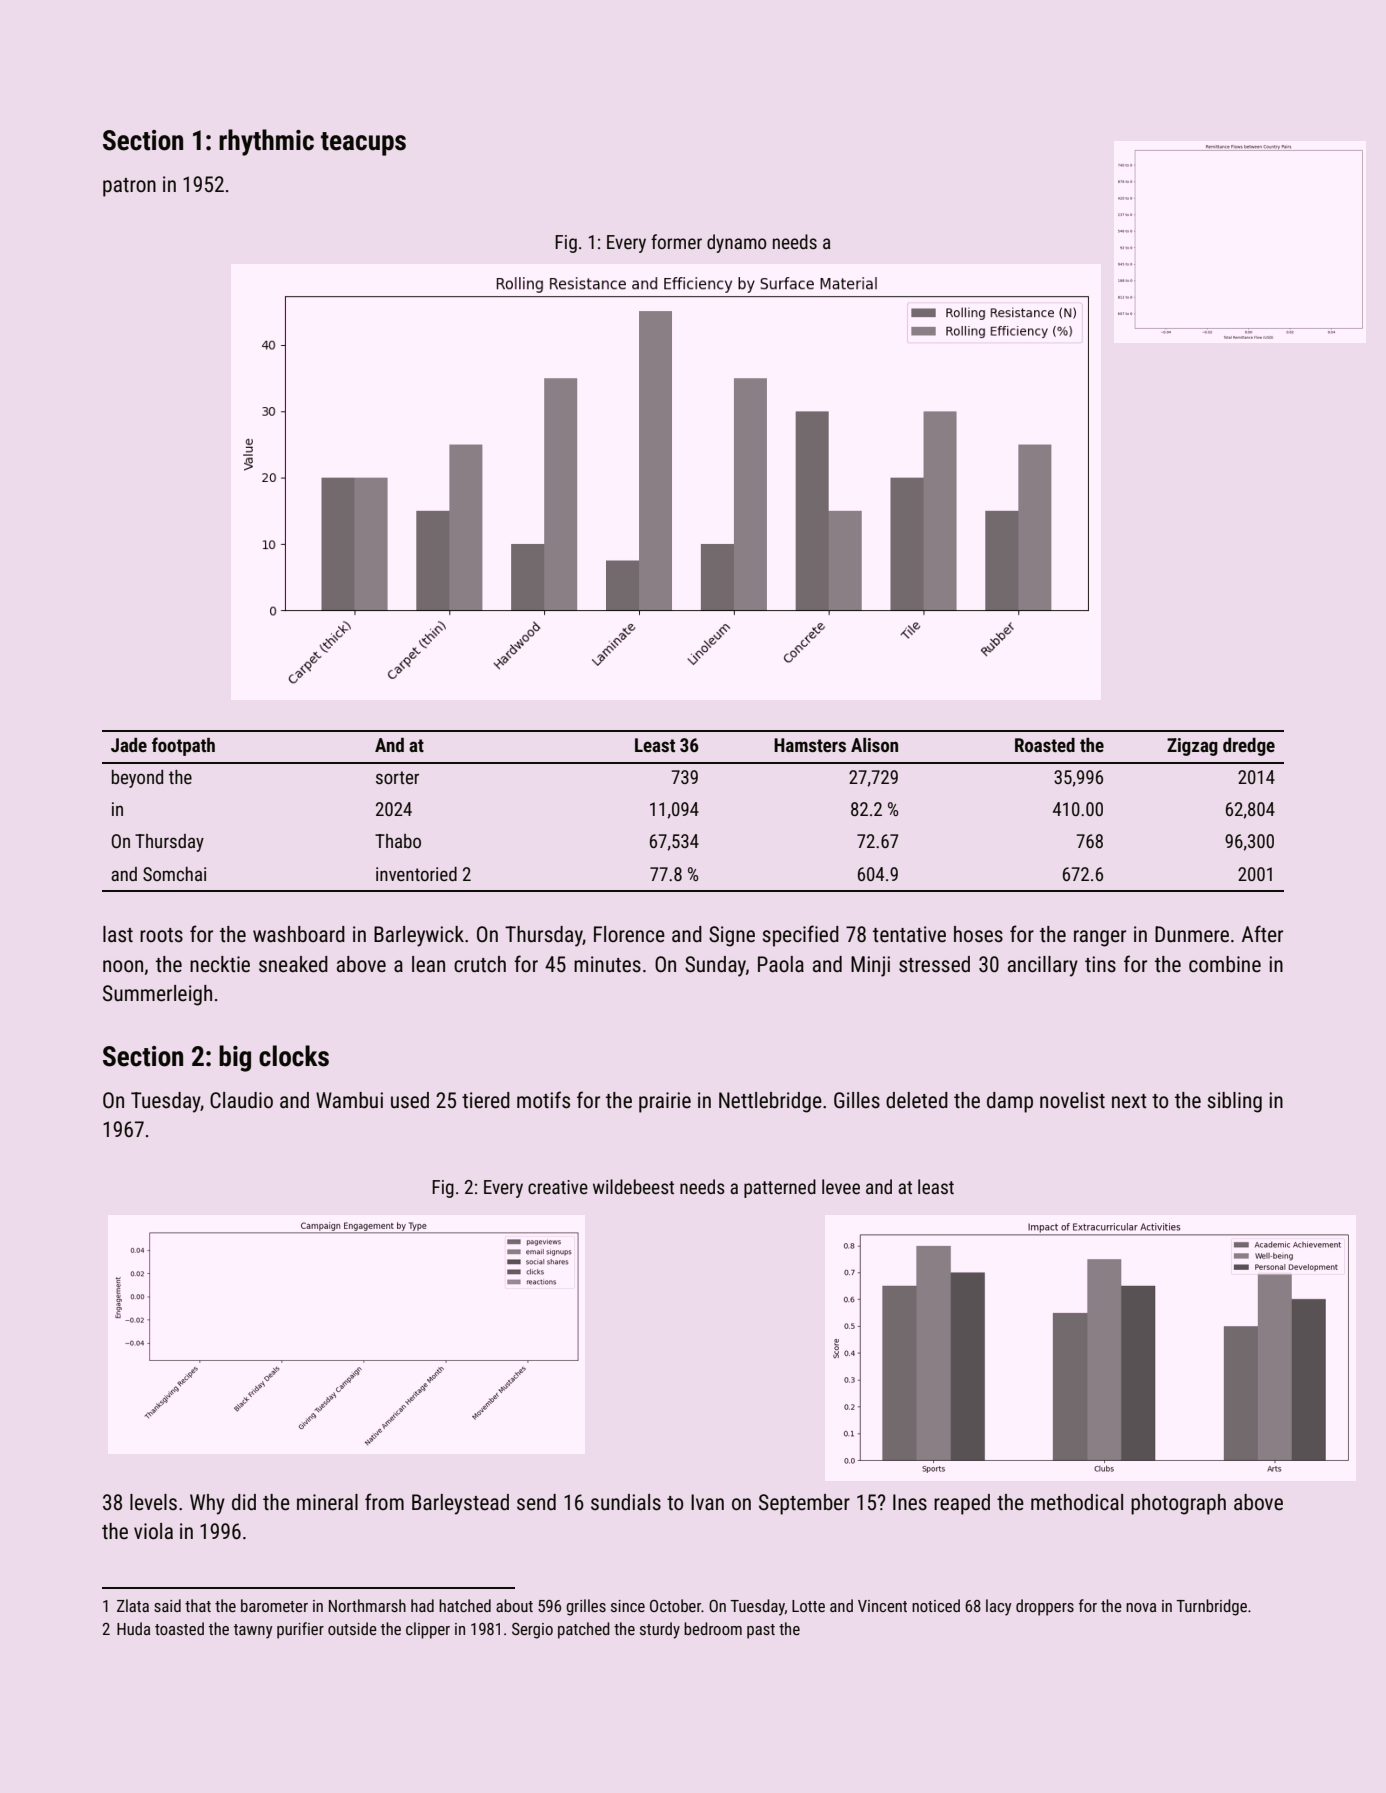 The height and width of the screenshot is (1793, 1386). What do you see at coordinates (363, 144) in the screenshot?
I see `teacups` at bounding box center [363, 144].
